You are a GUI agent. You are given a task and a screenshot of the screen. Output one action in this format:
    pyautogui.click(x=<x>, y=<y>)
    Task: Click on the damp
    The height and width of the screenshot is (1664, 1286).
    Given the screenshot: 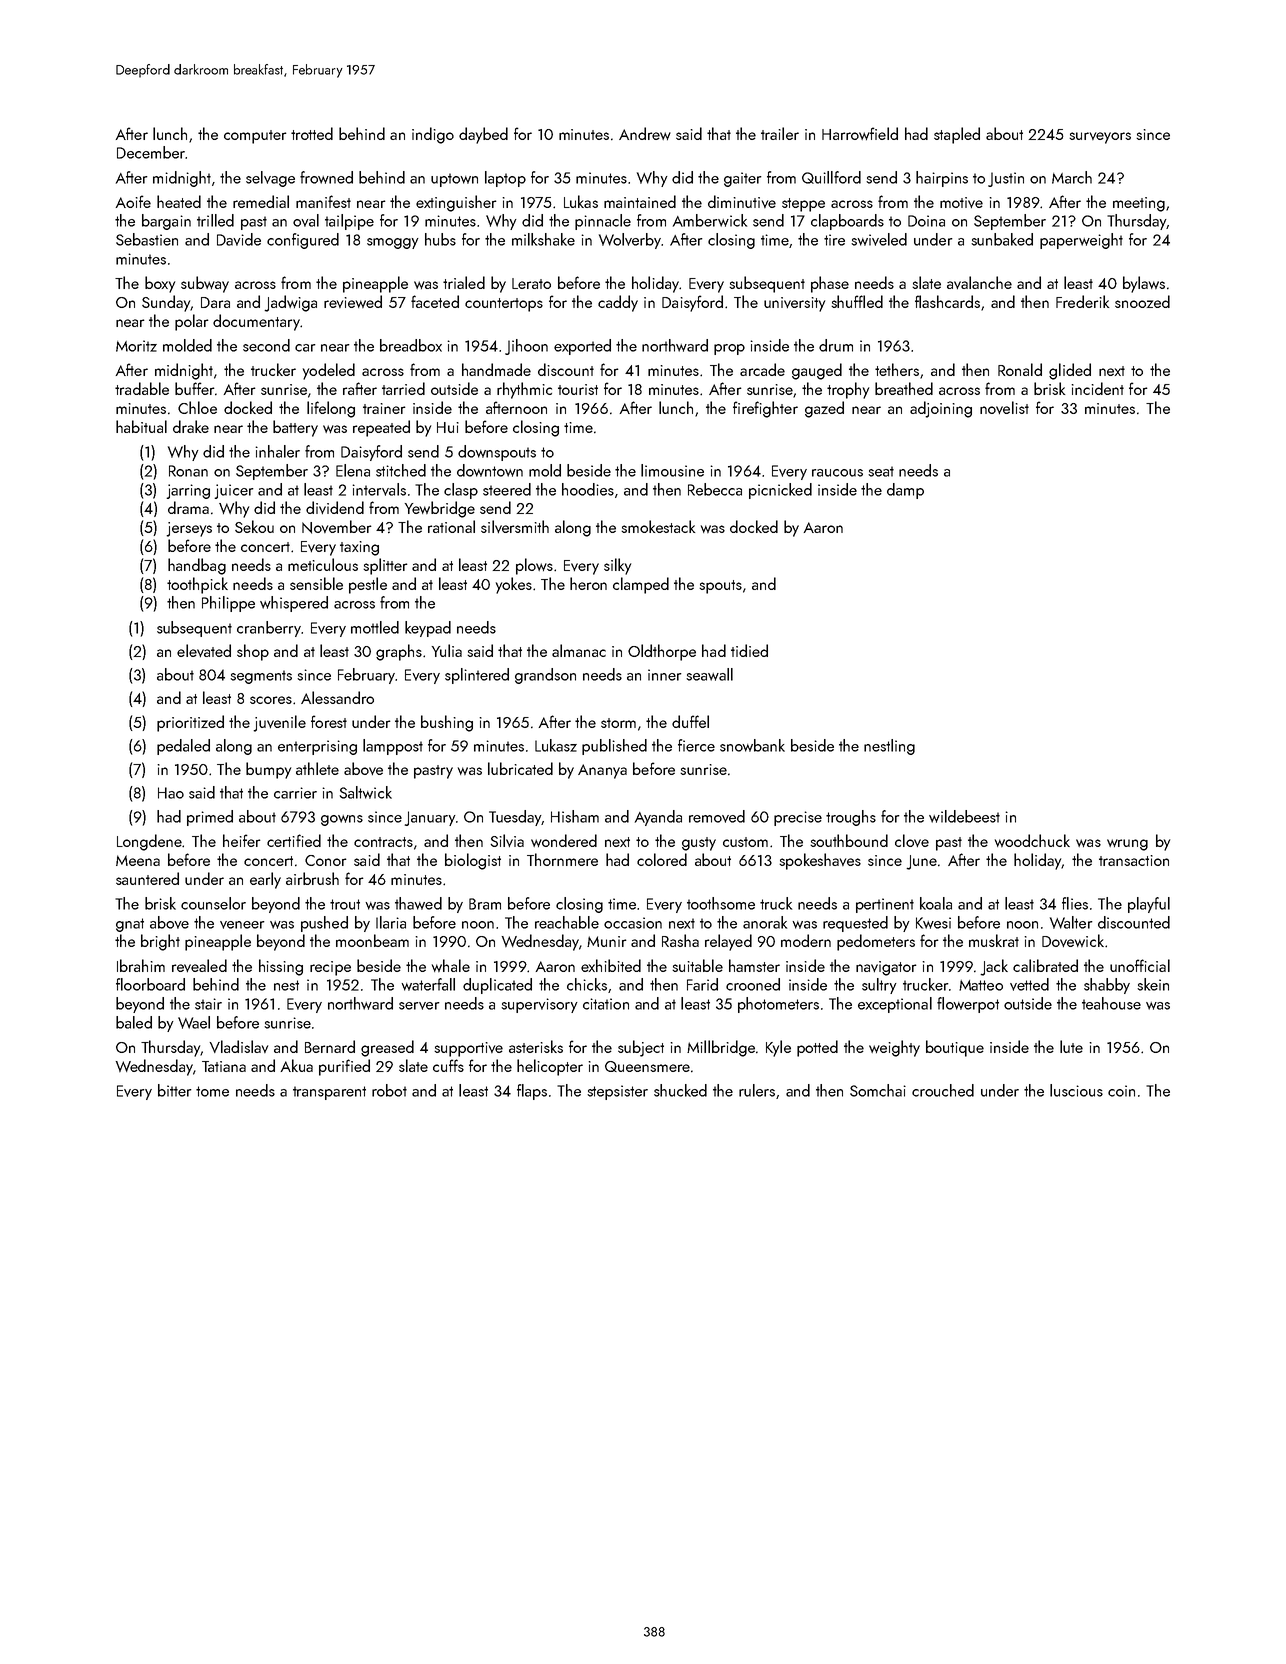 What is the action you would take?
    pyautogui.click(x=905, y=491)
